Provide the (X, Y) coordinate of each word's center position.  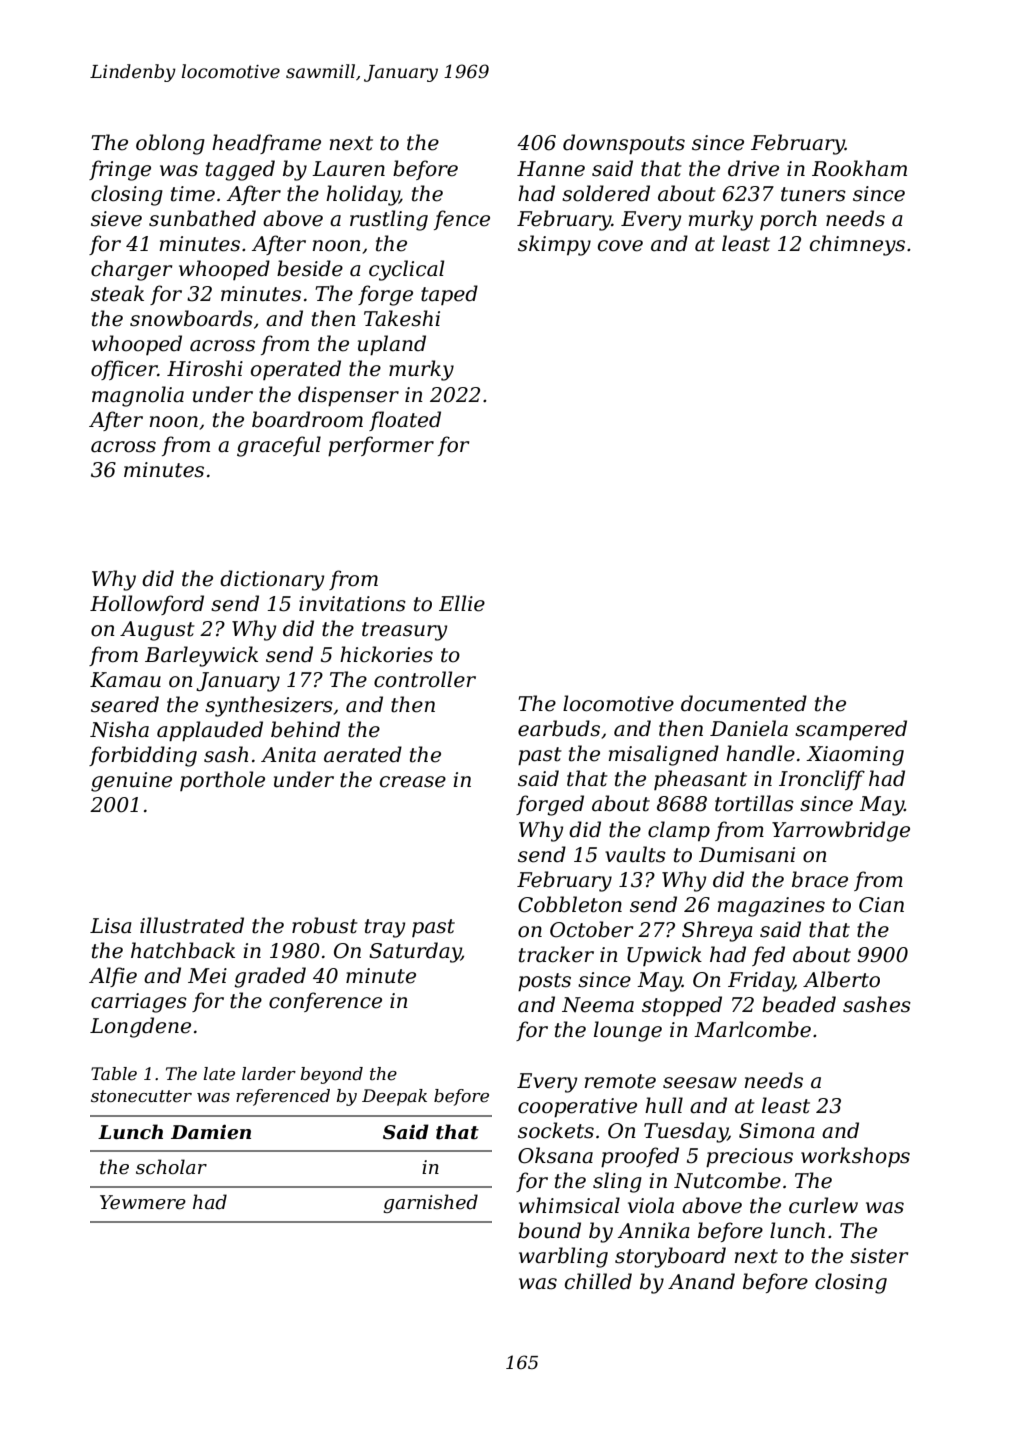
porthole (222, 781)
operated (296, 370)
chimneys (857, 245)
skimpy (554, 245)
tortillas (754, 803)
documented (744, 703)
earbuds (559, 728)
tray (385, 928)
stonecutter (141, 1096)
